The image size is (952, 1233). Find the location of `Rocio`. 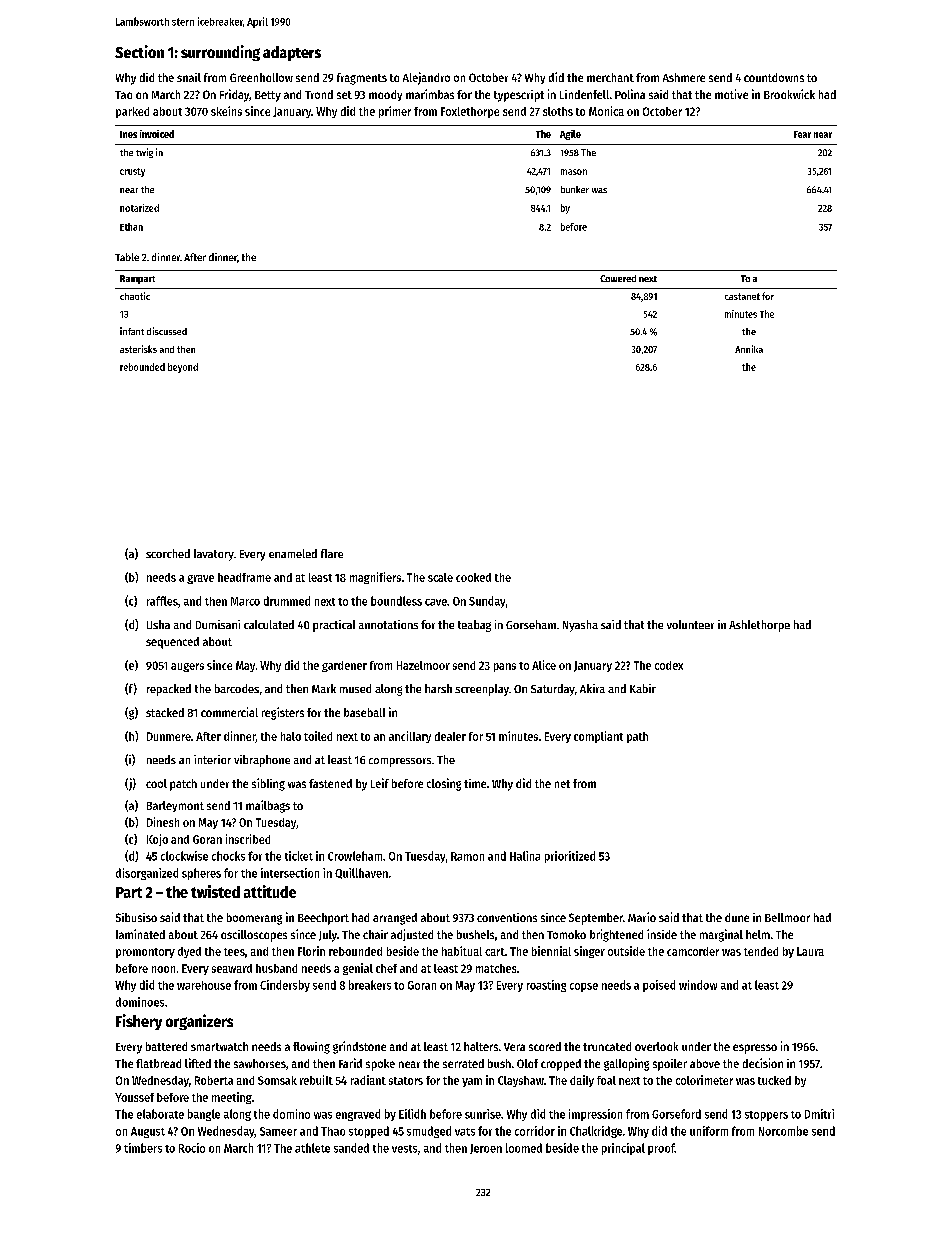

Rocio is located at coordinates (192, 1148).
